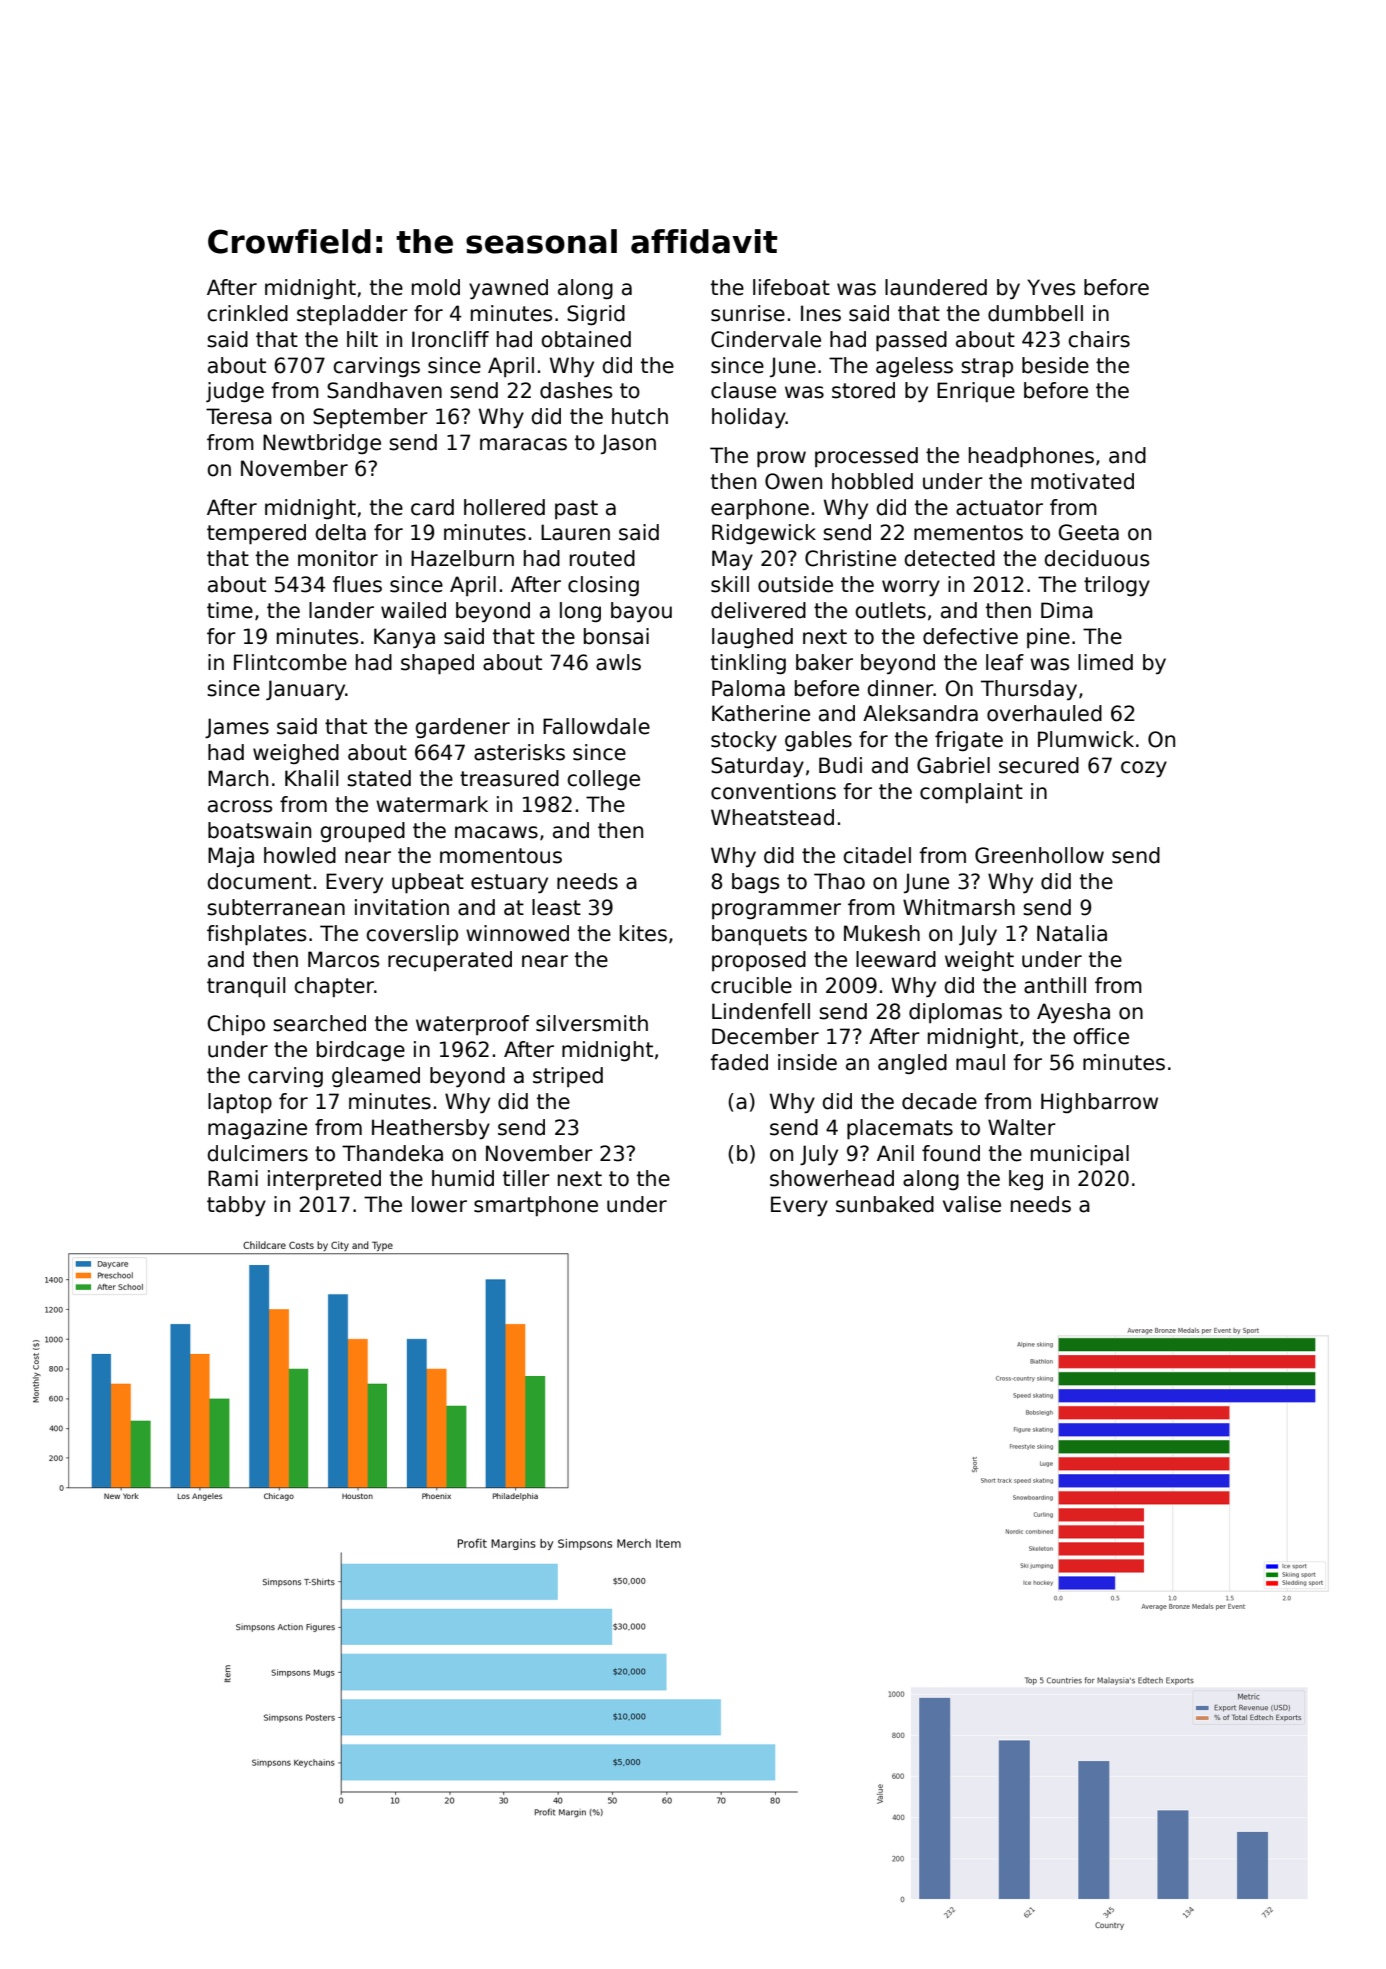 The height and width of the screenshot is (1969, 1386). Describe the element at coordinates (1144, 769) in the screenshot. I see `cozy` at that location.
